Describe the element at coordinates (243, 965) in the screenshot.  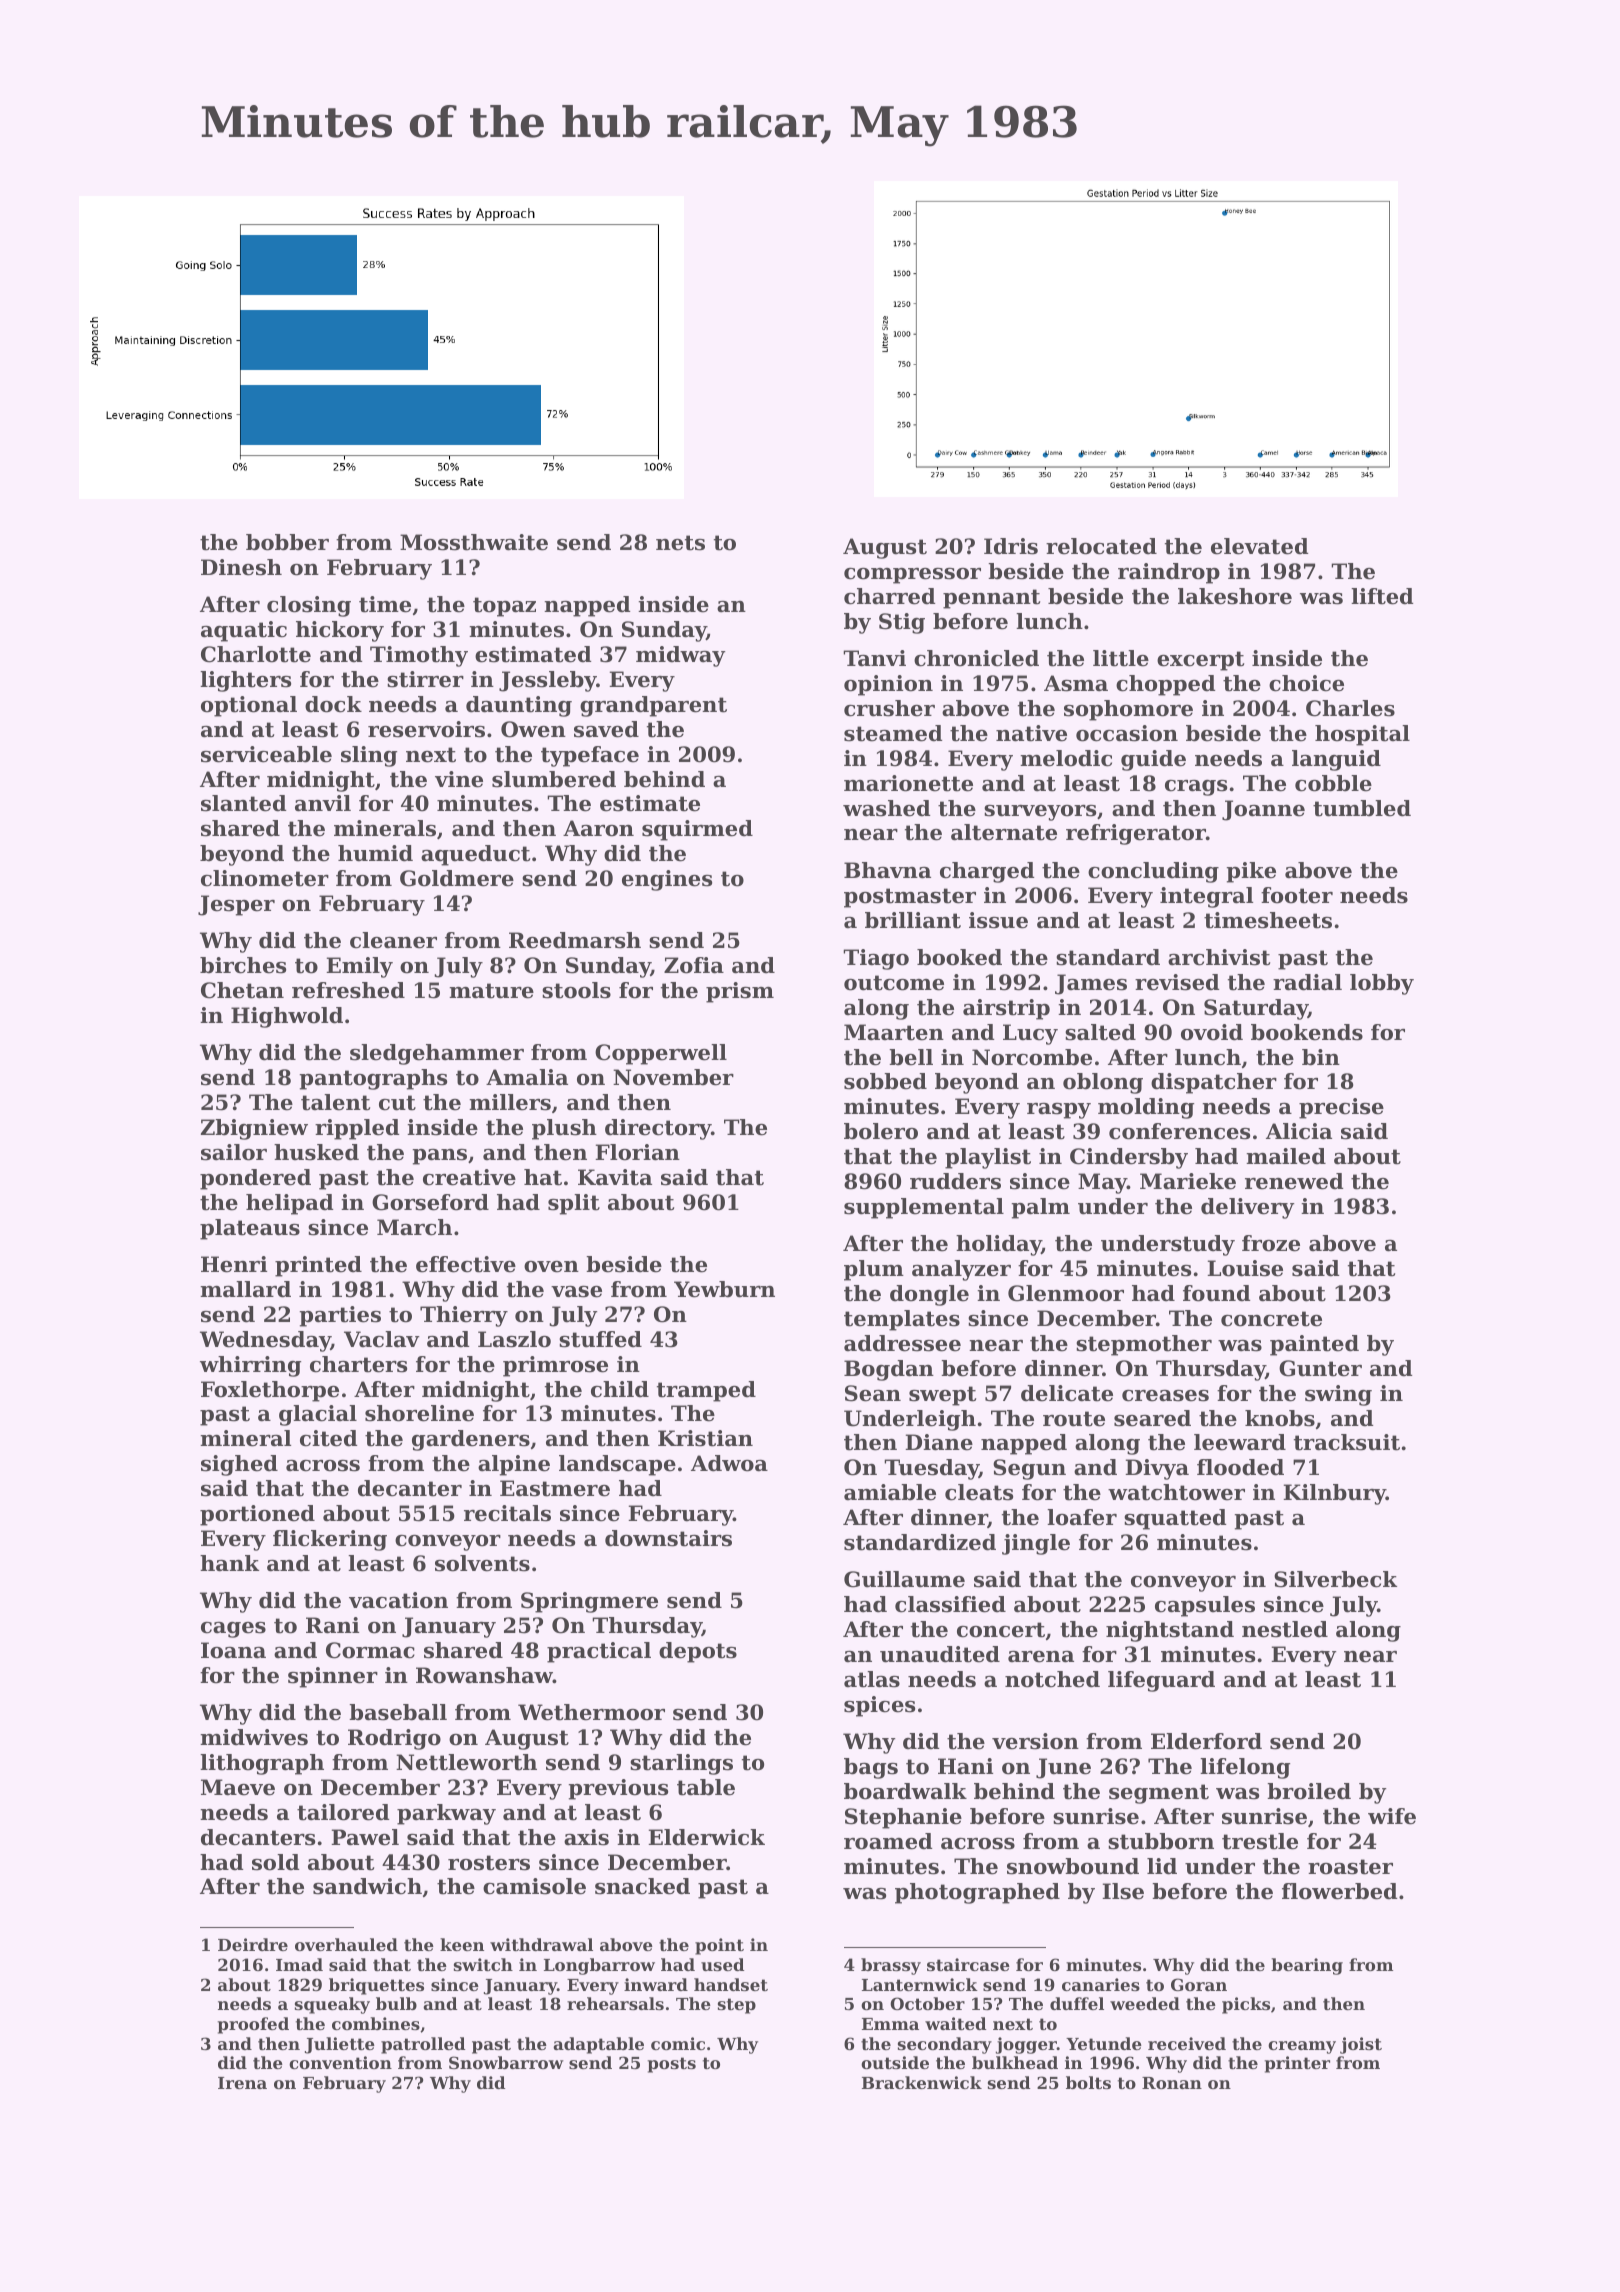
I see `birches` at that location.
